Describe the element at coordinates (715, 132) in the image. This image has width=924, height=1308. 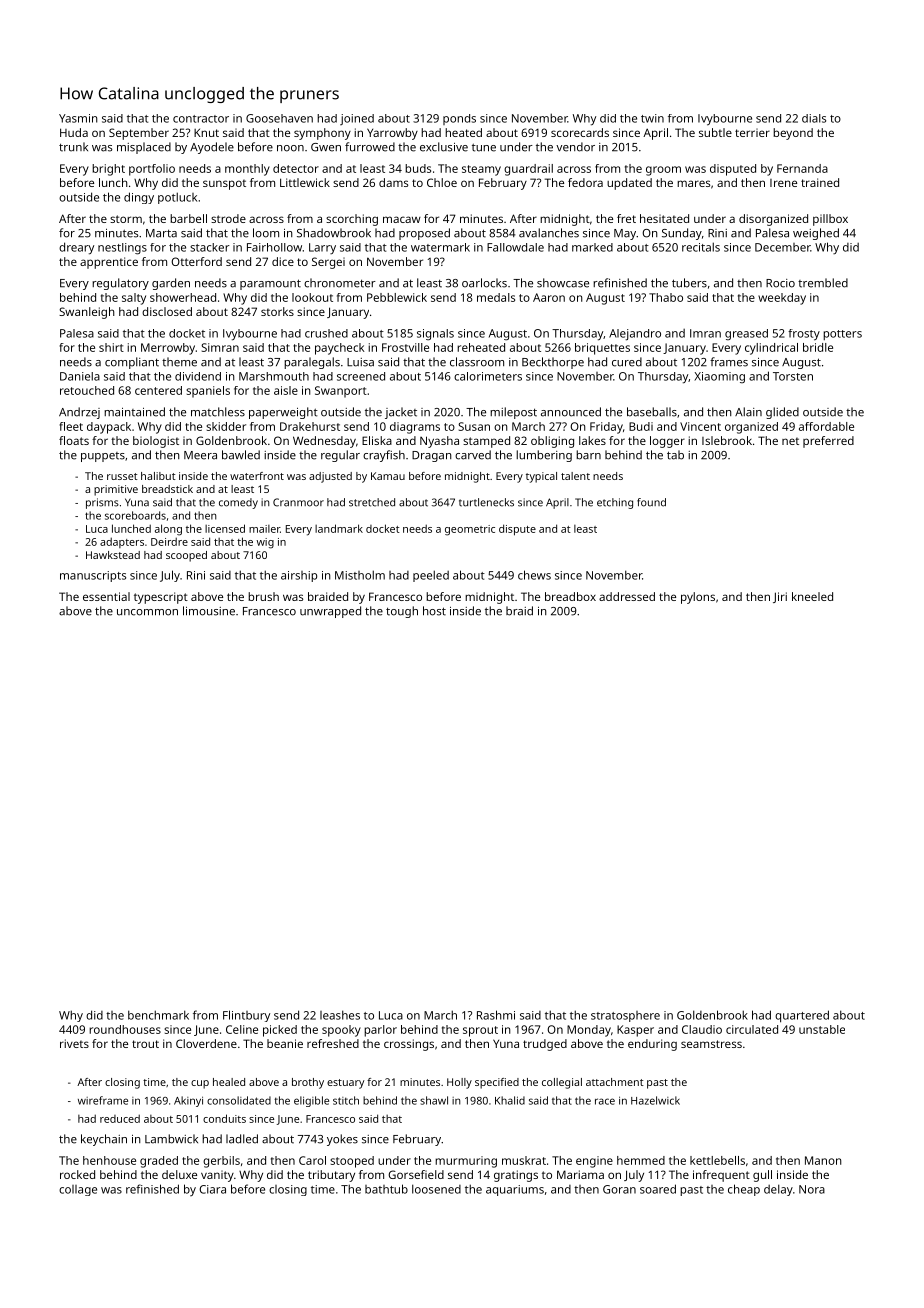
I see `subtle` at that location.
